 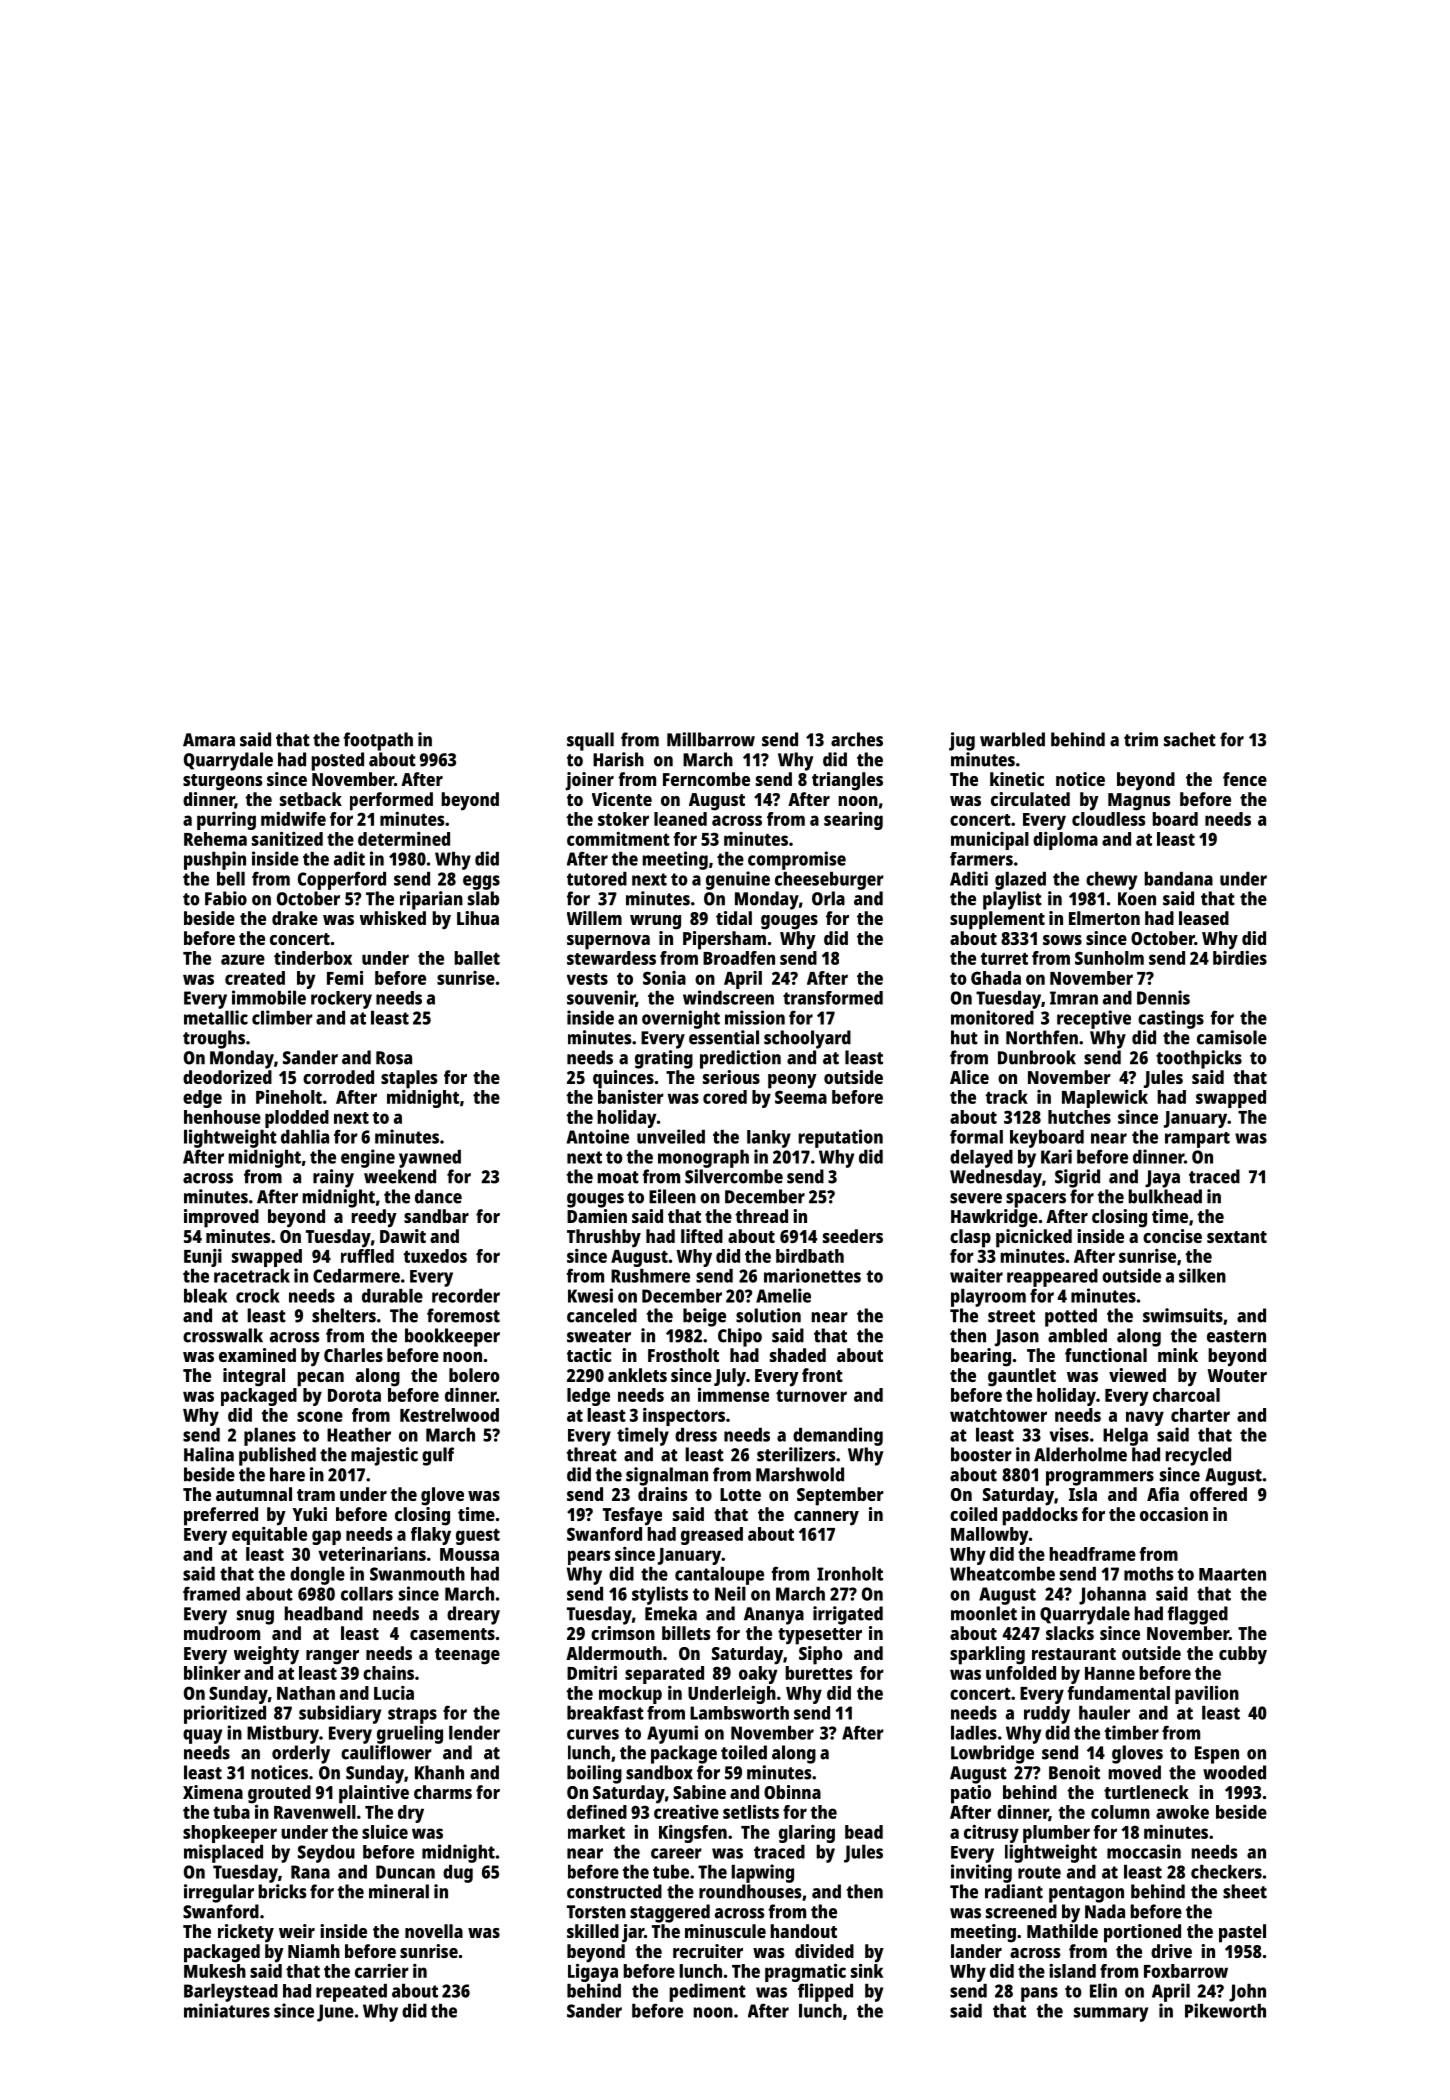 What do you see at coordinates (326, 1854) in the document?
I see `Seydou` at bounding box center [326, 1854].
